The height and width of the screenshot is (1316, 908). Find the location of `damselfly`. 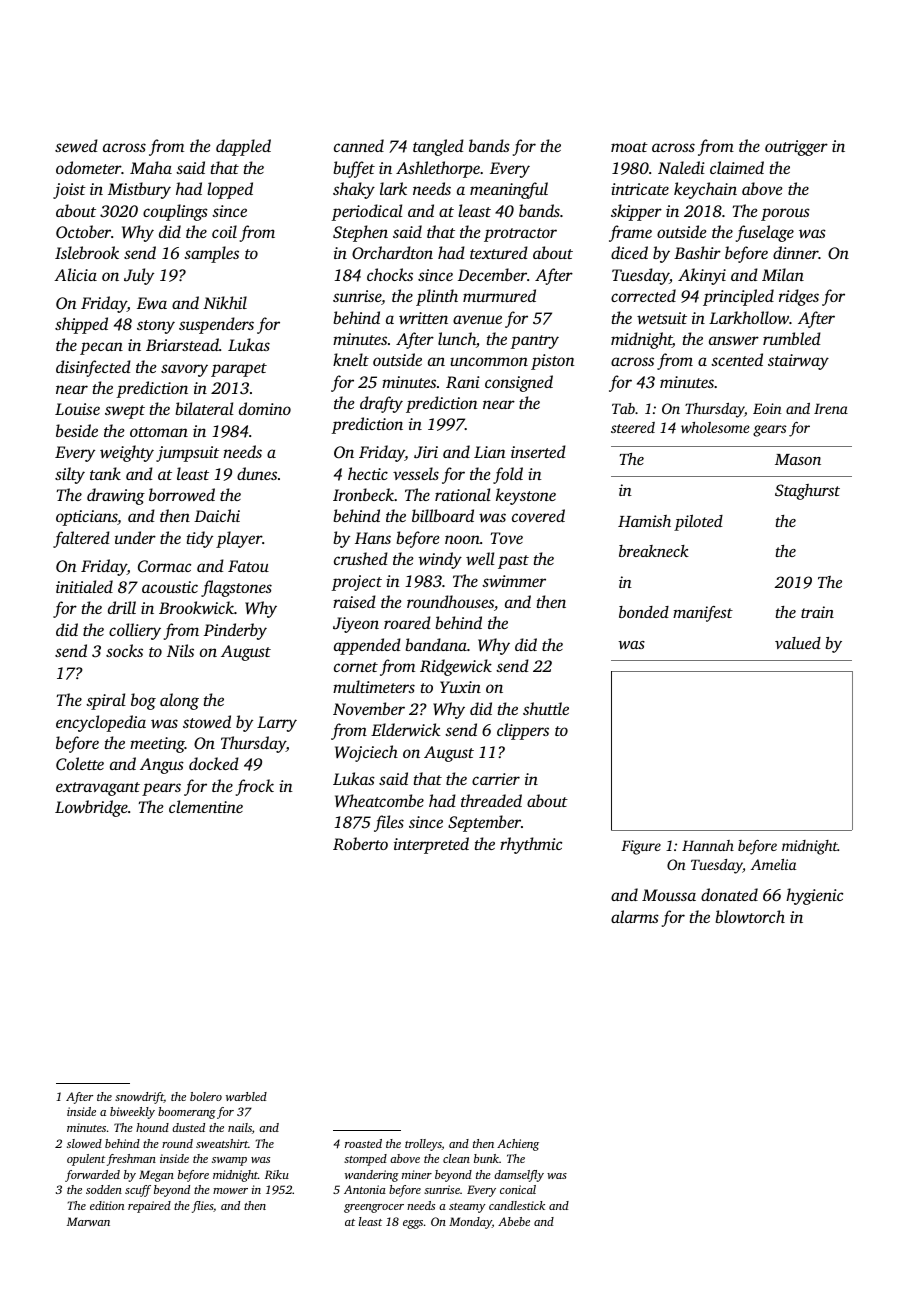

damselfly is located at coordinates (519, 1176).
